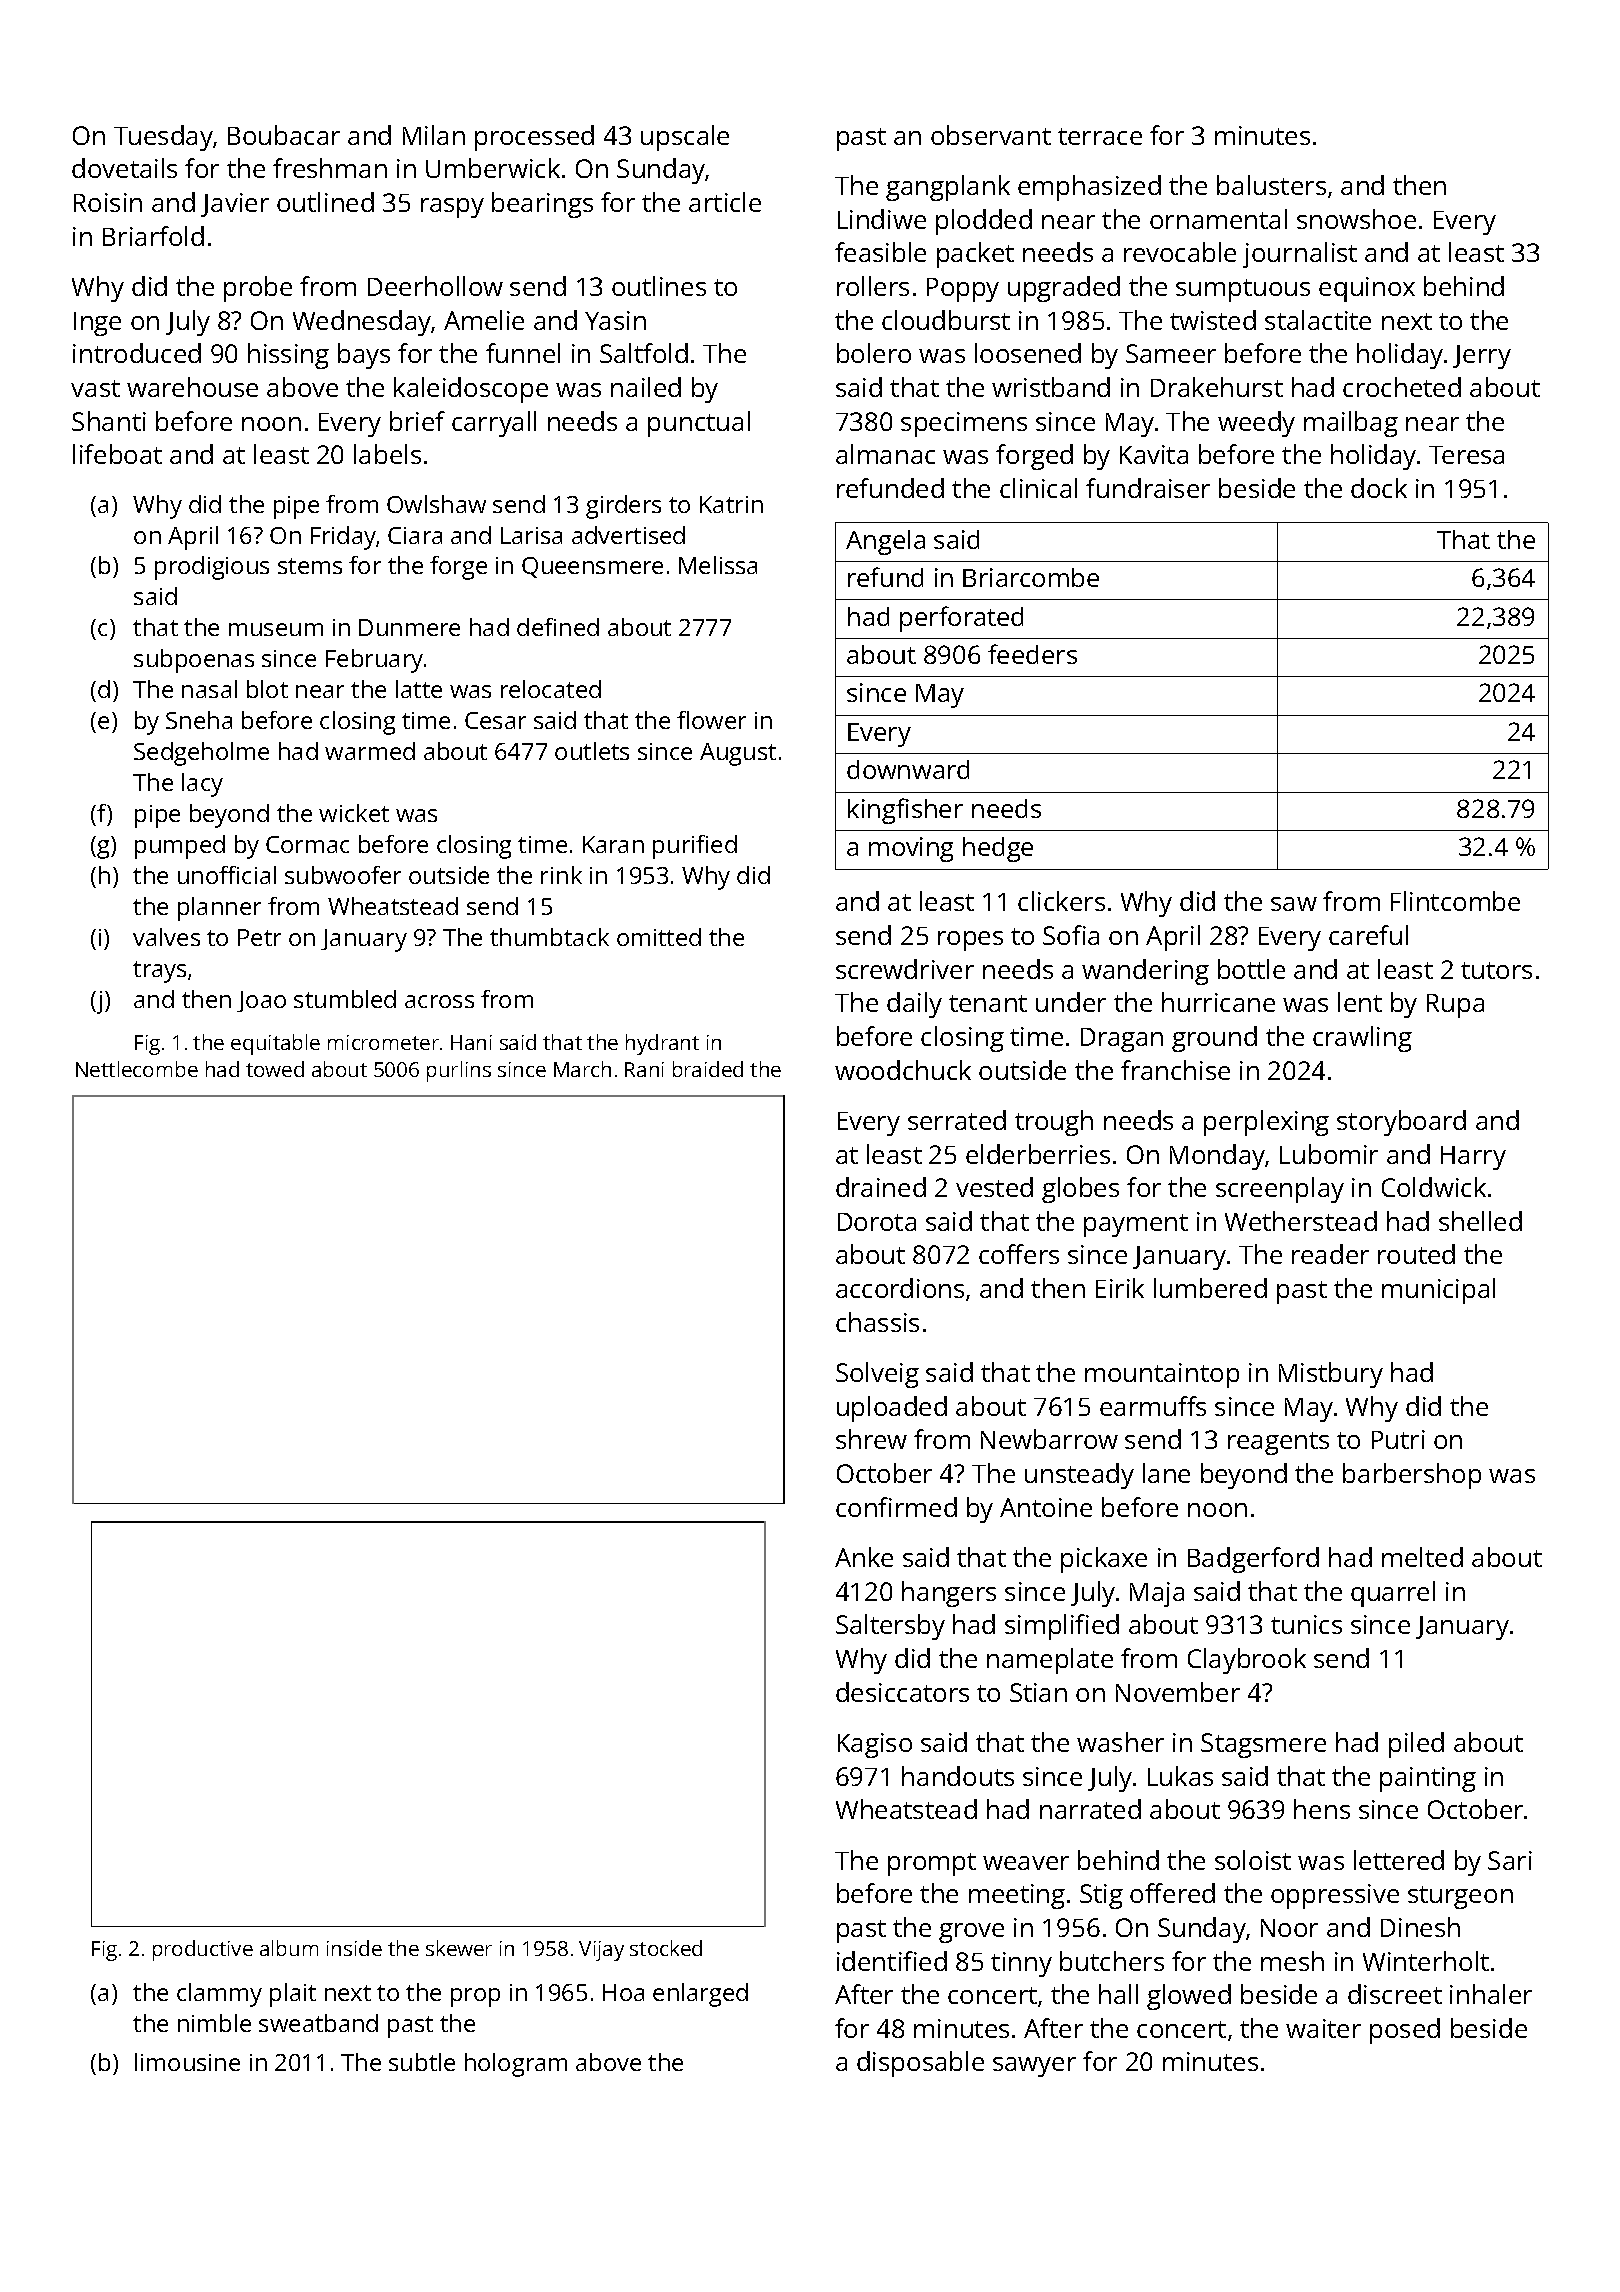 The height and width of the screenshot is (2292, 1620). Describe the element at coordinates (97, 324) in the screenshot. I see `Inge` at that location.
